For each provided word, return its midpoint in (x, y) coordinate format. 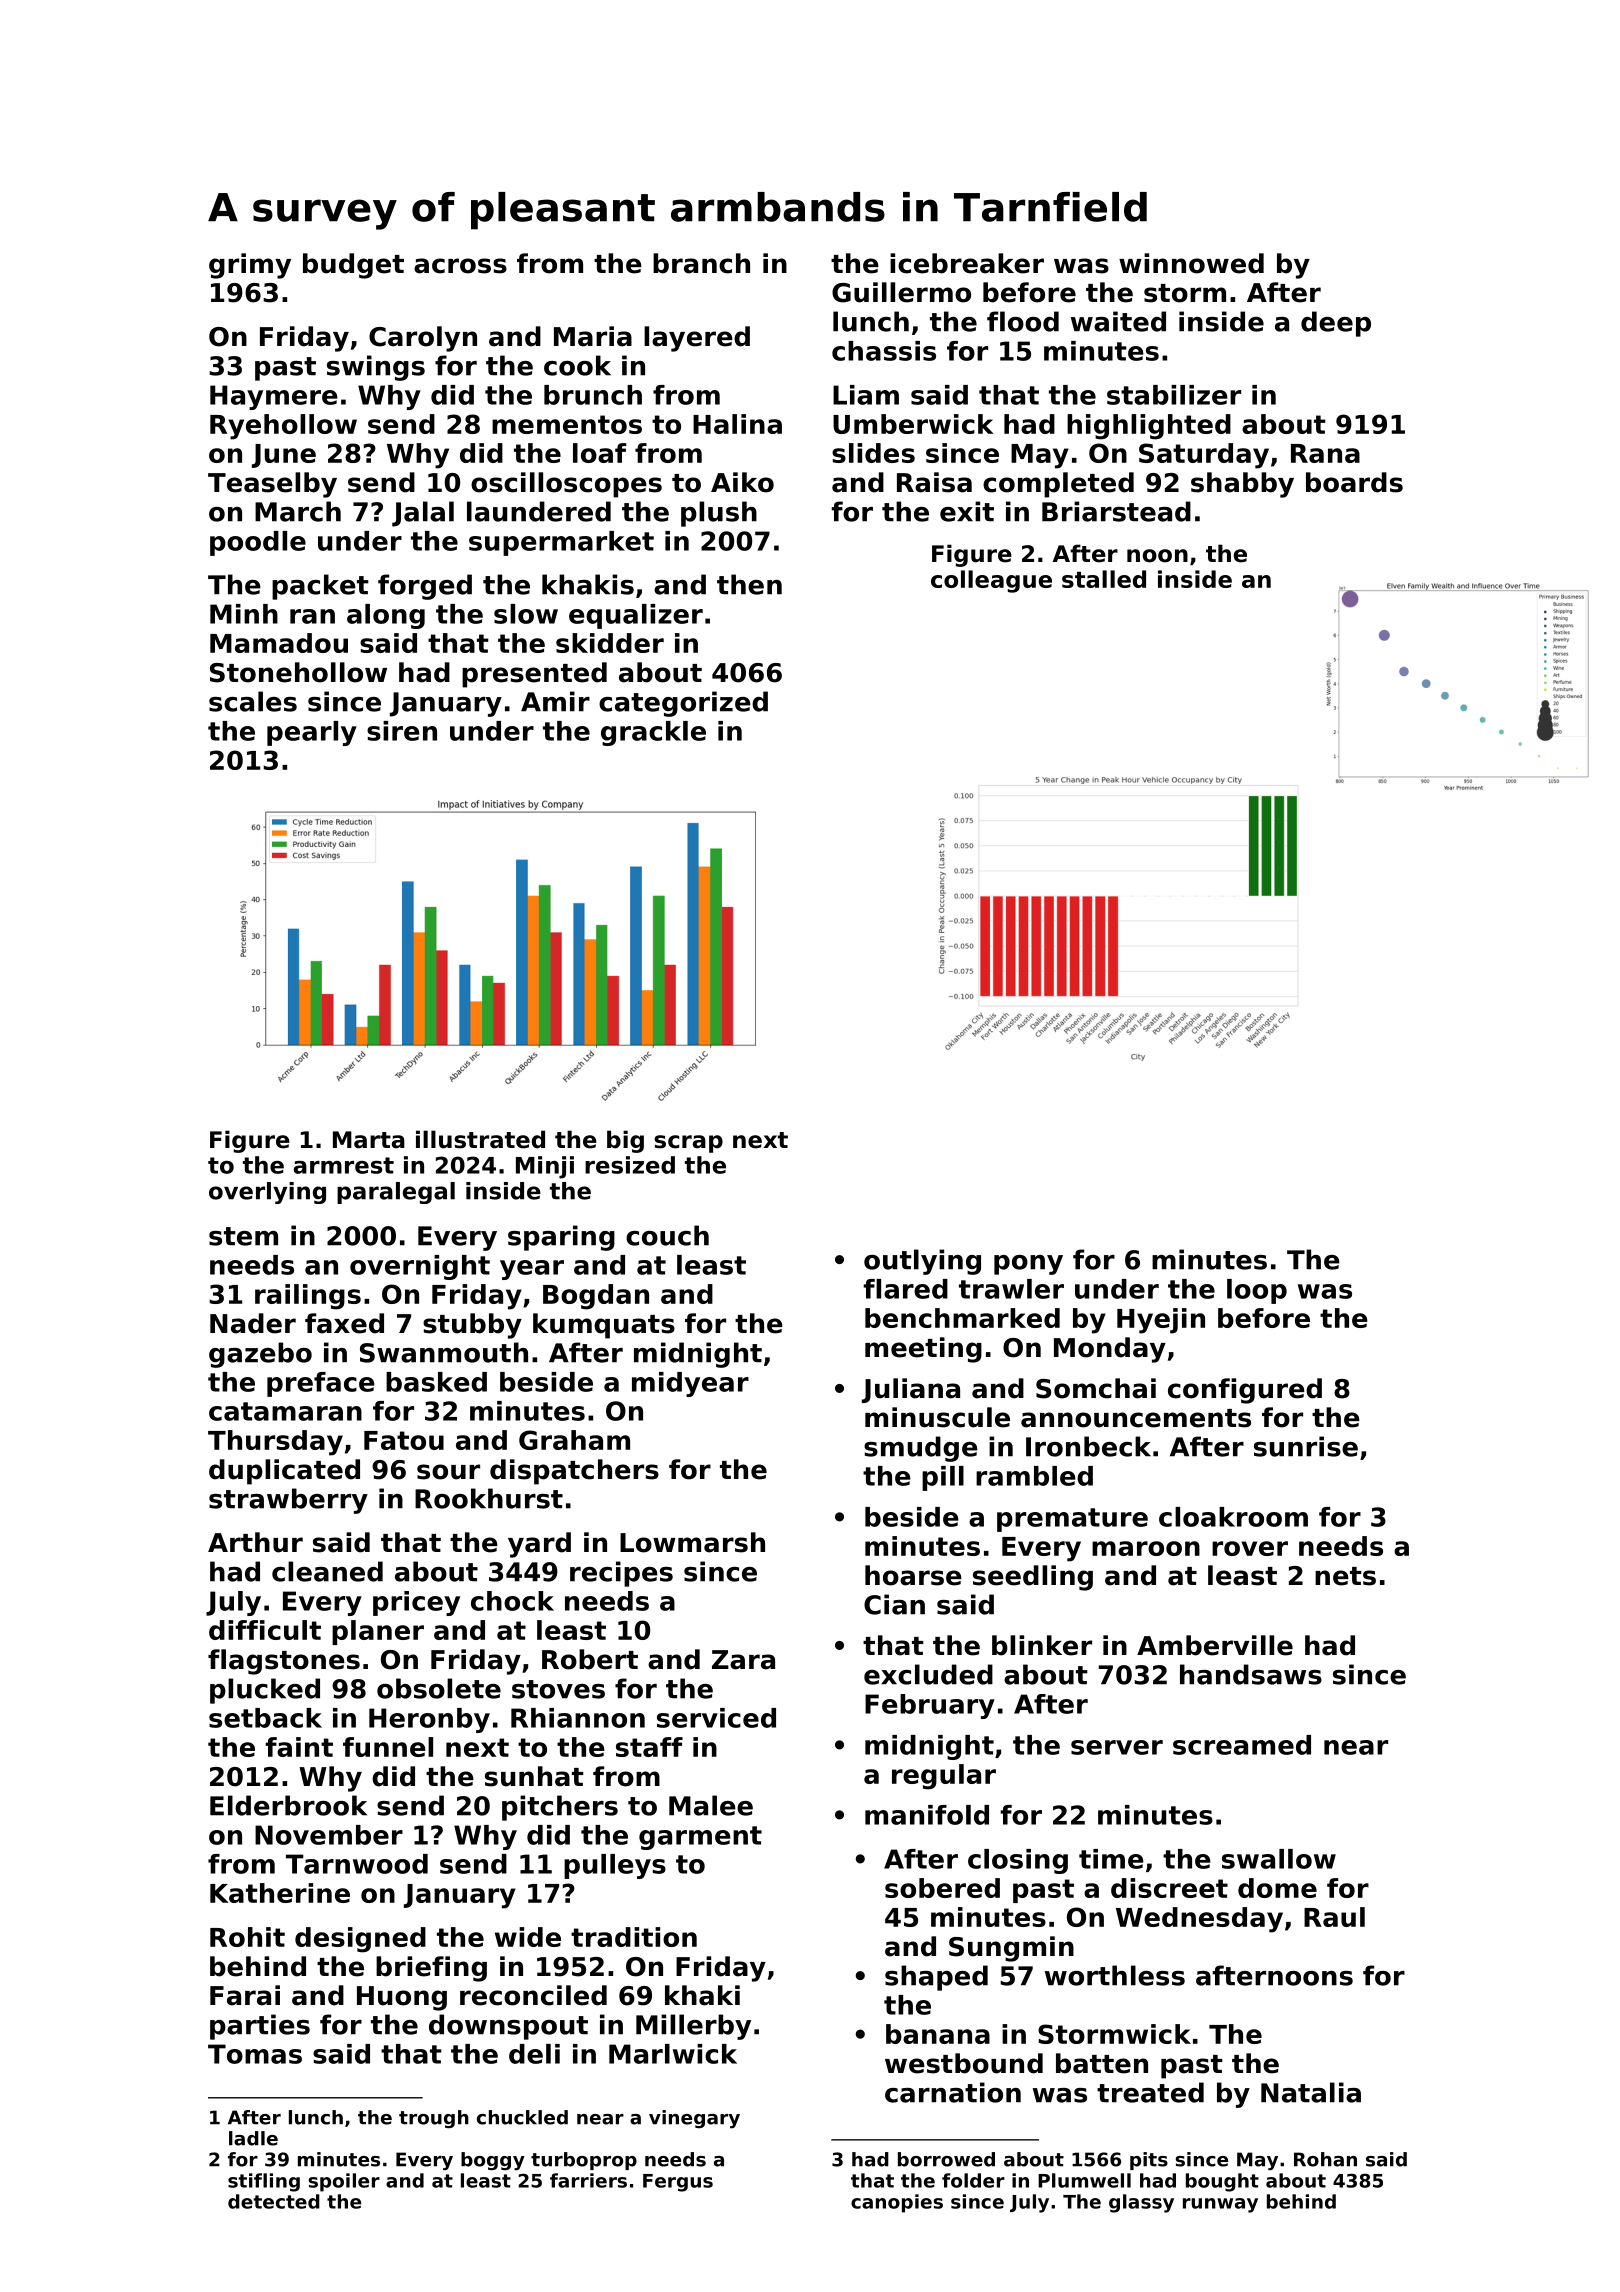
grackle (653, 733)
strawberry (288, 1501)
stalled (1104, 579)
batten (1102, 2063)
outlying (922, 1262)
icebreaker (967, 263)
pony (1028, 1265)
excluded (928, 1674)
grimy (250, 266)
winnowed (1191, 263)
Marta (369, 1140)
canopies (897, 2203)
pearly (312, 733)
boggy (493, 2161)
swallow (1279, 1859)
